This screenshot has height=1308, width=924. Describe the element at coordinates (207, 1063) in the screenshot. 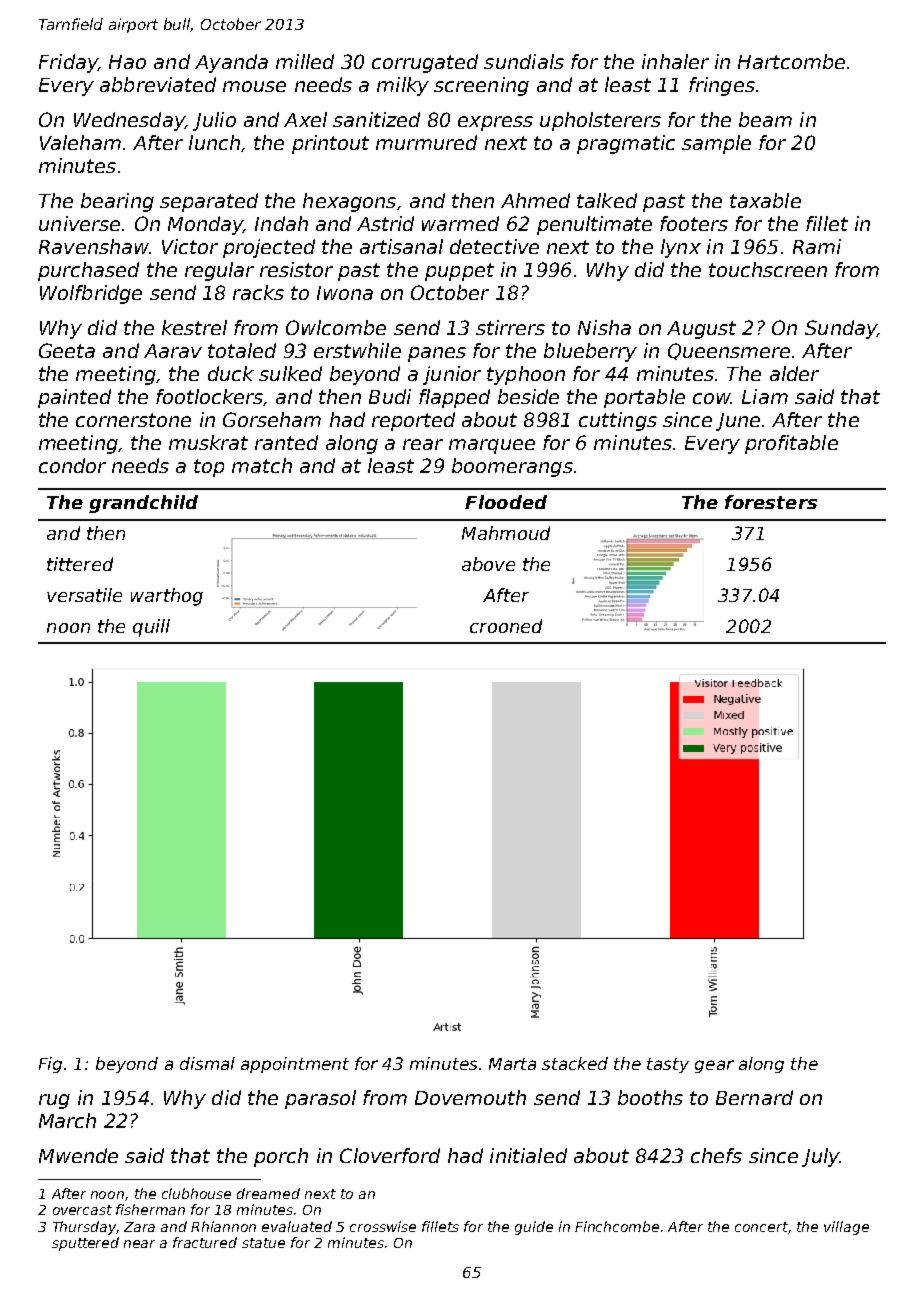

I see `dismal` at that location.
